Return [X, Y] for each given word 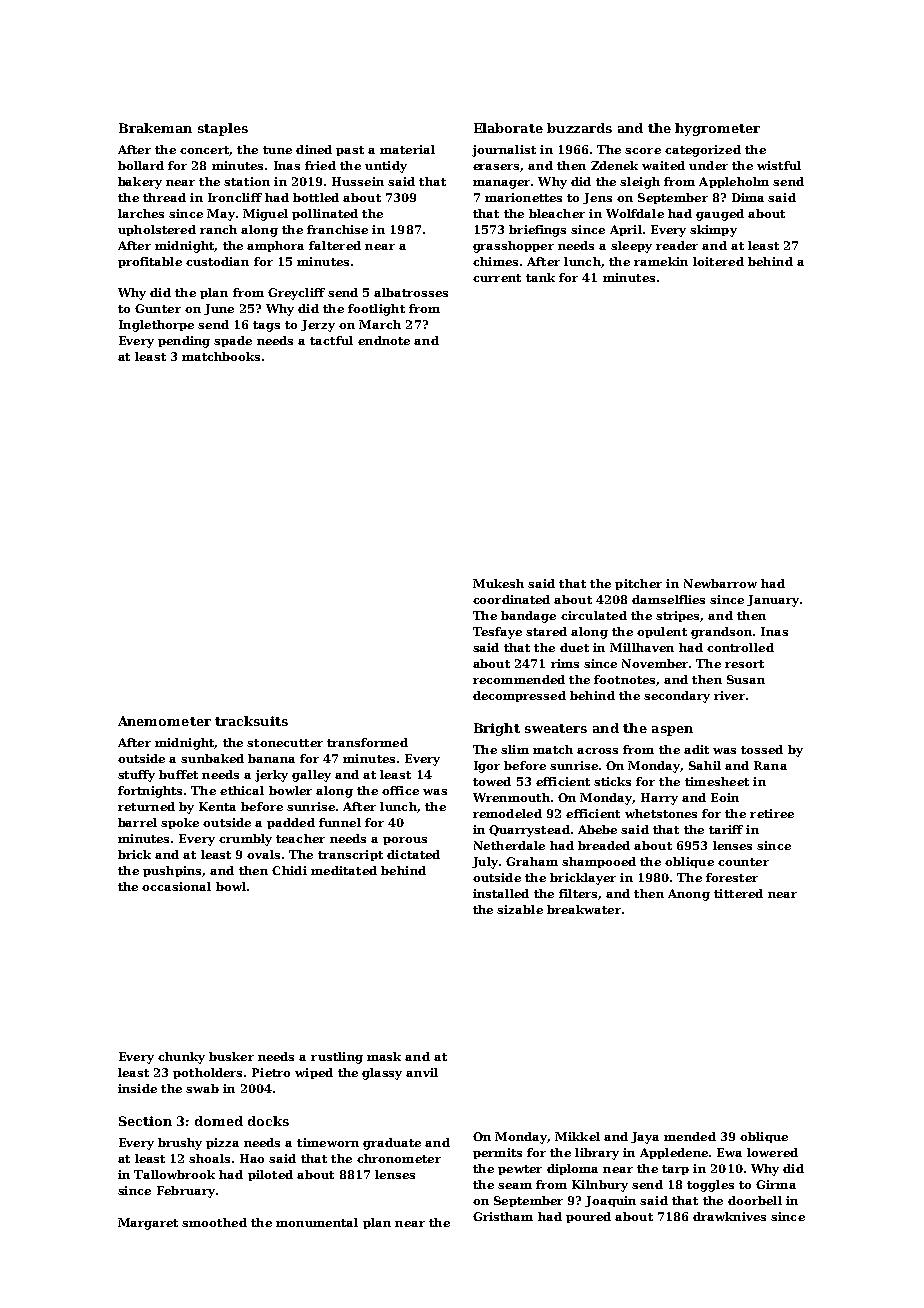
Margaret [148, 1224]
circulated [594, 615]
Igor [487, 767]
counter [743, 862]
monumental [317, 1222]
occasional [176, 886]
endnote [384, 340]
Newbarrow [720, 583]
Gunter [158, 308]
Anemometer [164, 721]
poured [588, 1217]
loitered [718, 261]
